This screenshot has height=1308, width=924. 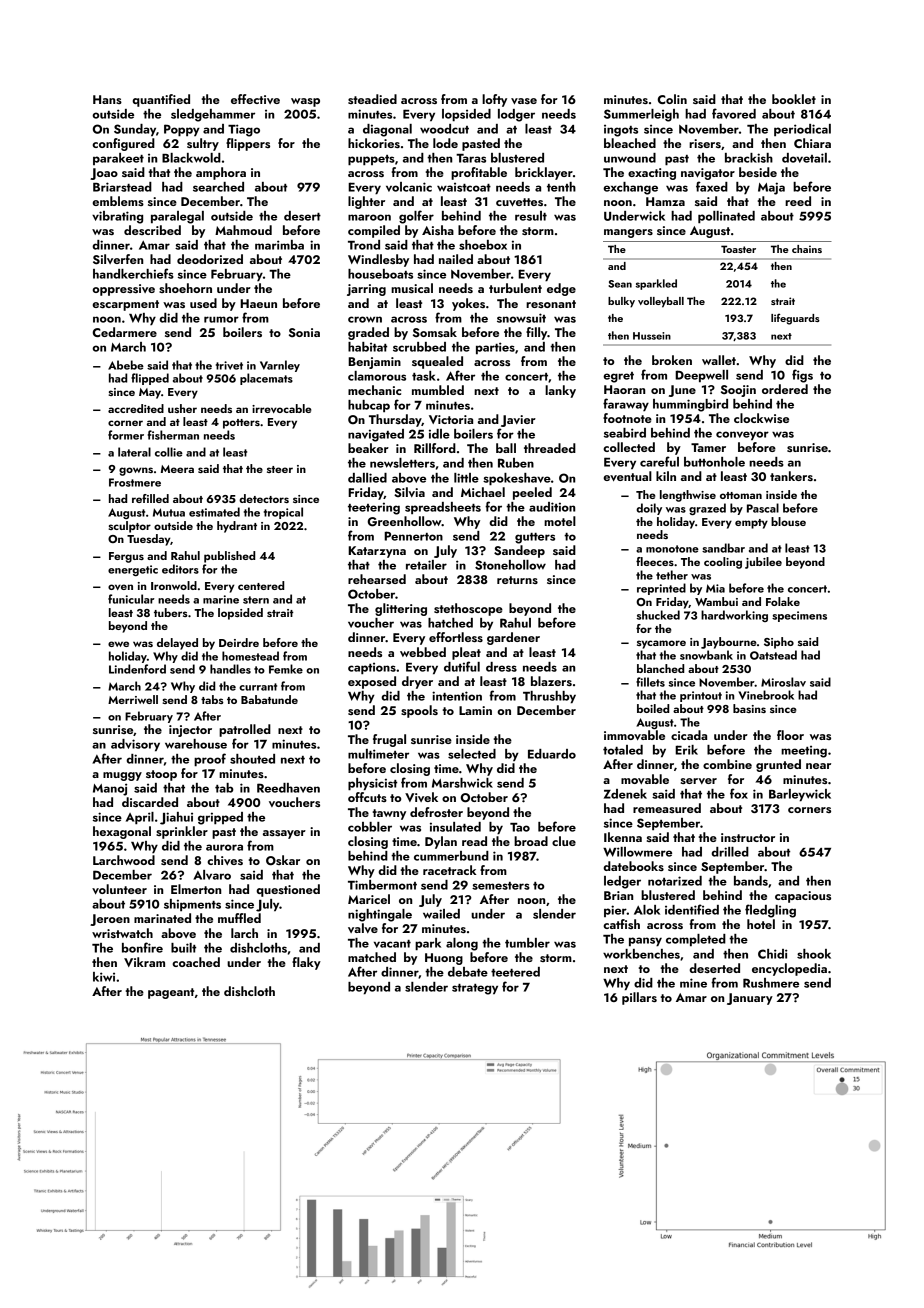 I want to click on kiln, so click(x=666, y=476).
